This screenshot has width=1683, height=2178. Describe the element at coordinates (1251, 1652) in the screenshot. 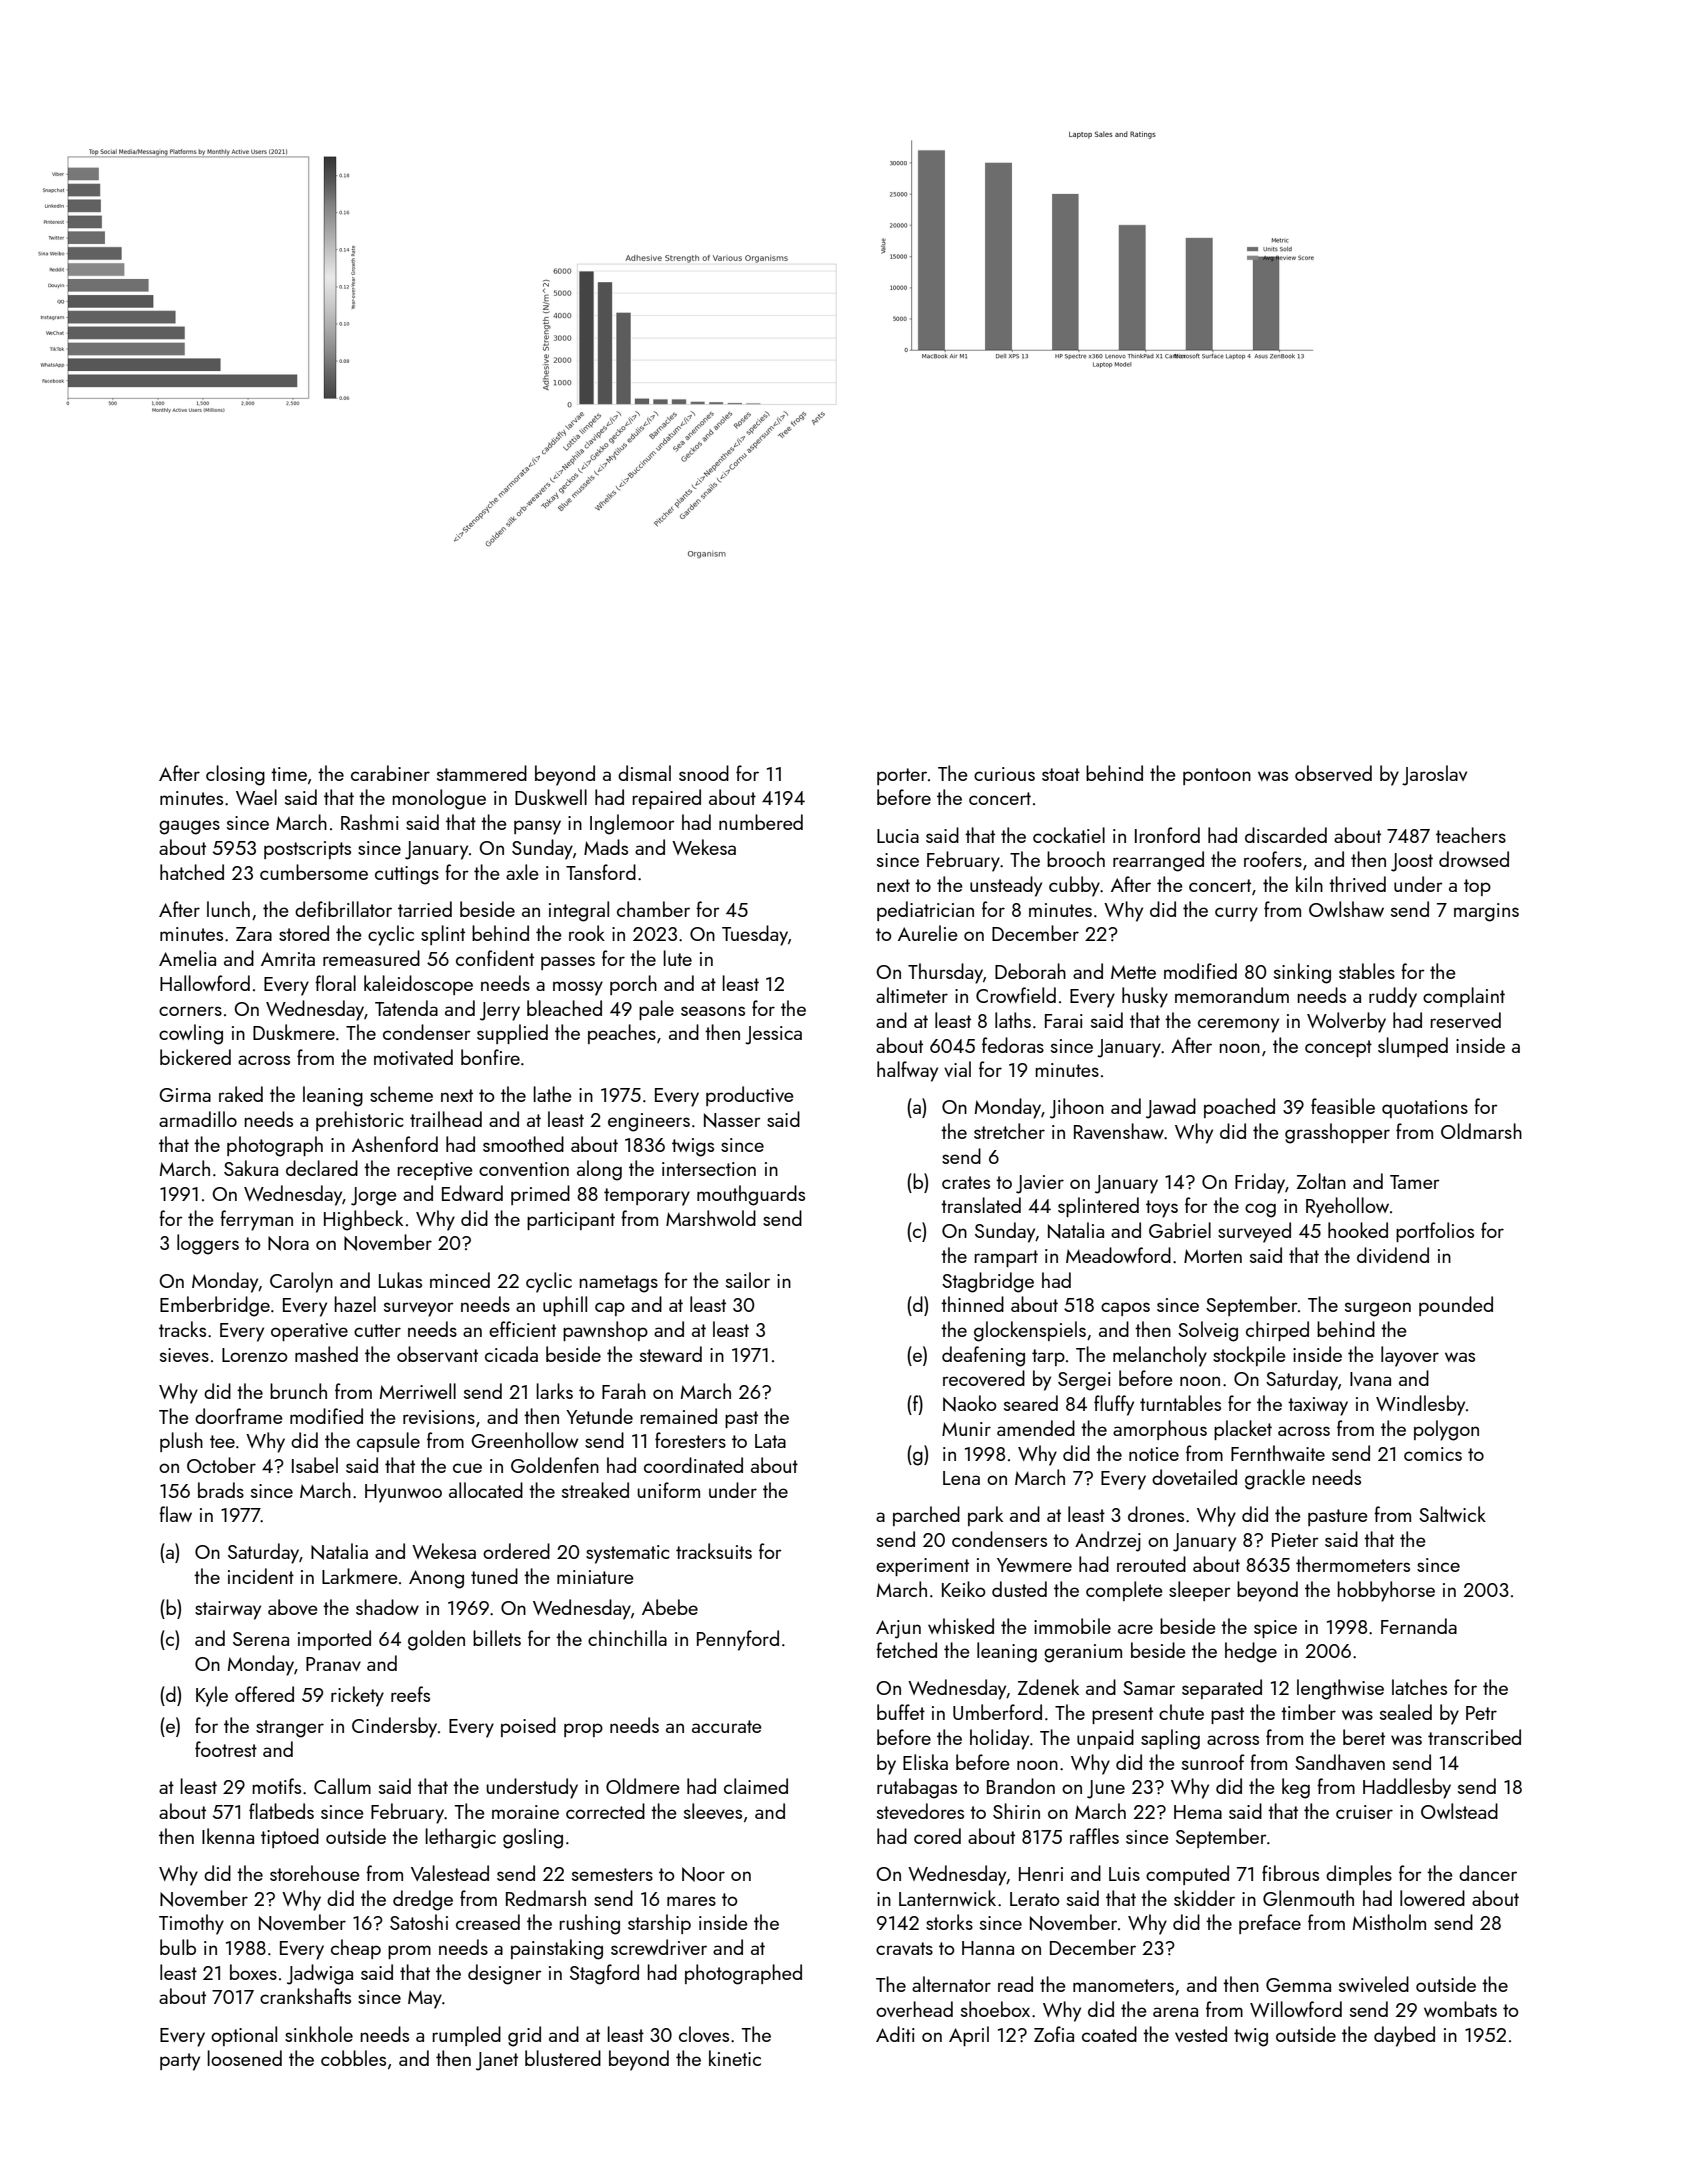

I see `hedge` at that location.
